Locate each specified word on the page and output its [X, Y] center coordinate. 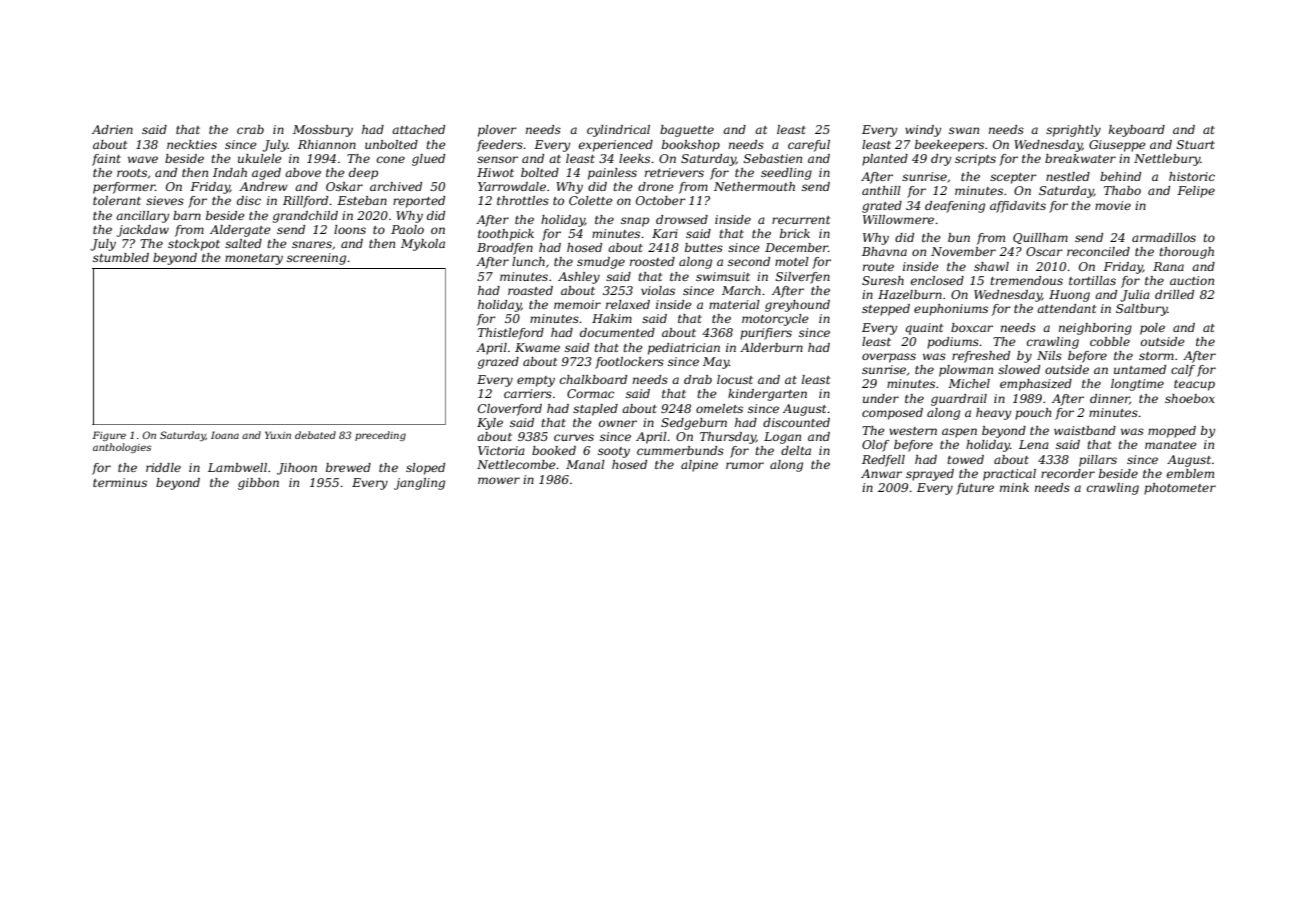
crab [250, 129]
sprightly [1073, 131]
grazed [498, 363]
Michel [969, 383]
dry [941, 160]
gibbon [258, 484]
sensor [497, 159]
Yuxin [278, 435]
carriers [528, 393]
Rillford [305, 202]
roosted [652, 261]
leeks [634, 158]
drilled [1174, 294]
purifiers [766, 334]
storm [1156, 356]
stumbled [121, 257]
